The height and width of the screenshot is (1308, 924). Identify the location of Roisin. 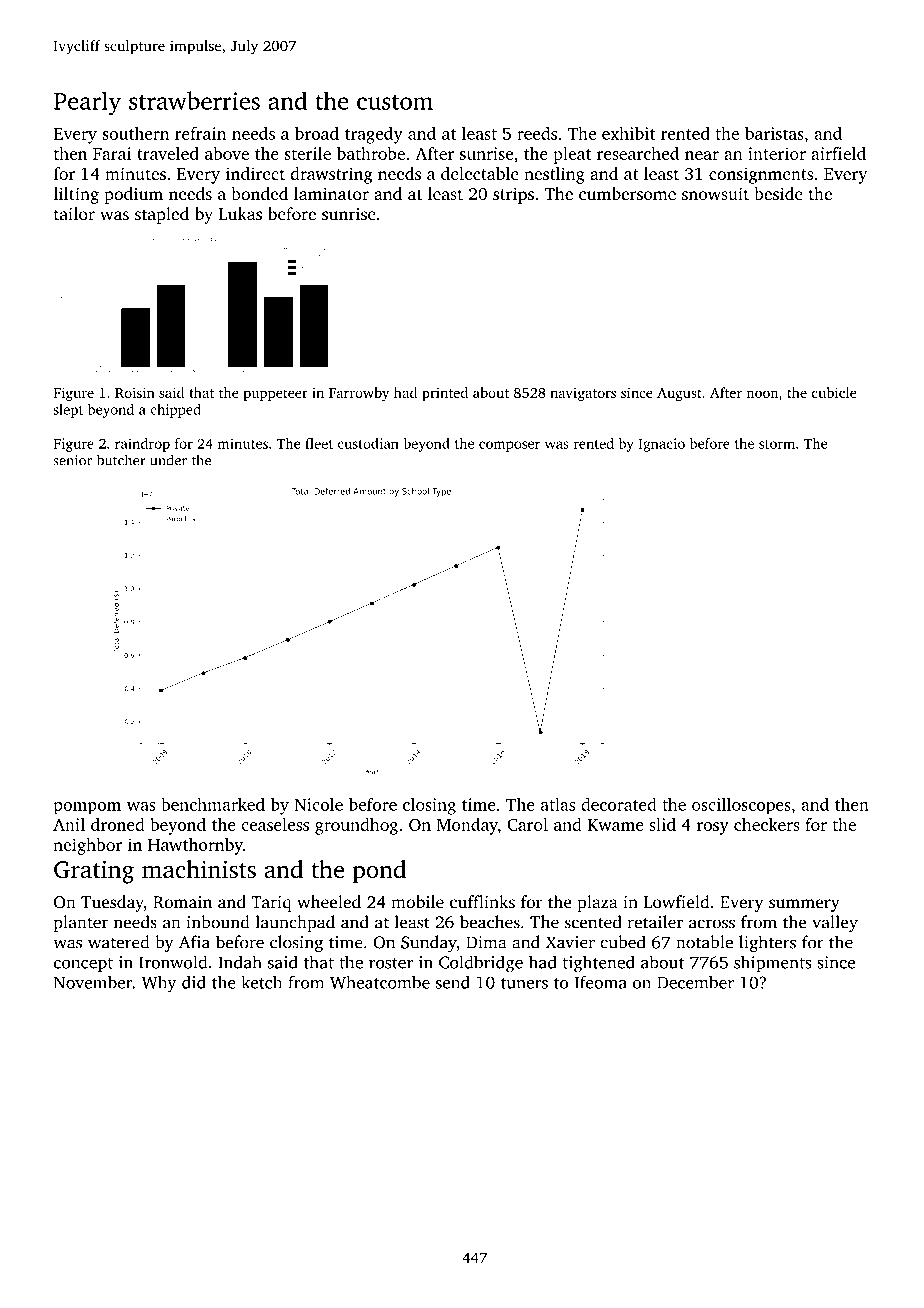
(135, 392).
